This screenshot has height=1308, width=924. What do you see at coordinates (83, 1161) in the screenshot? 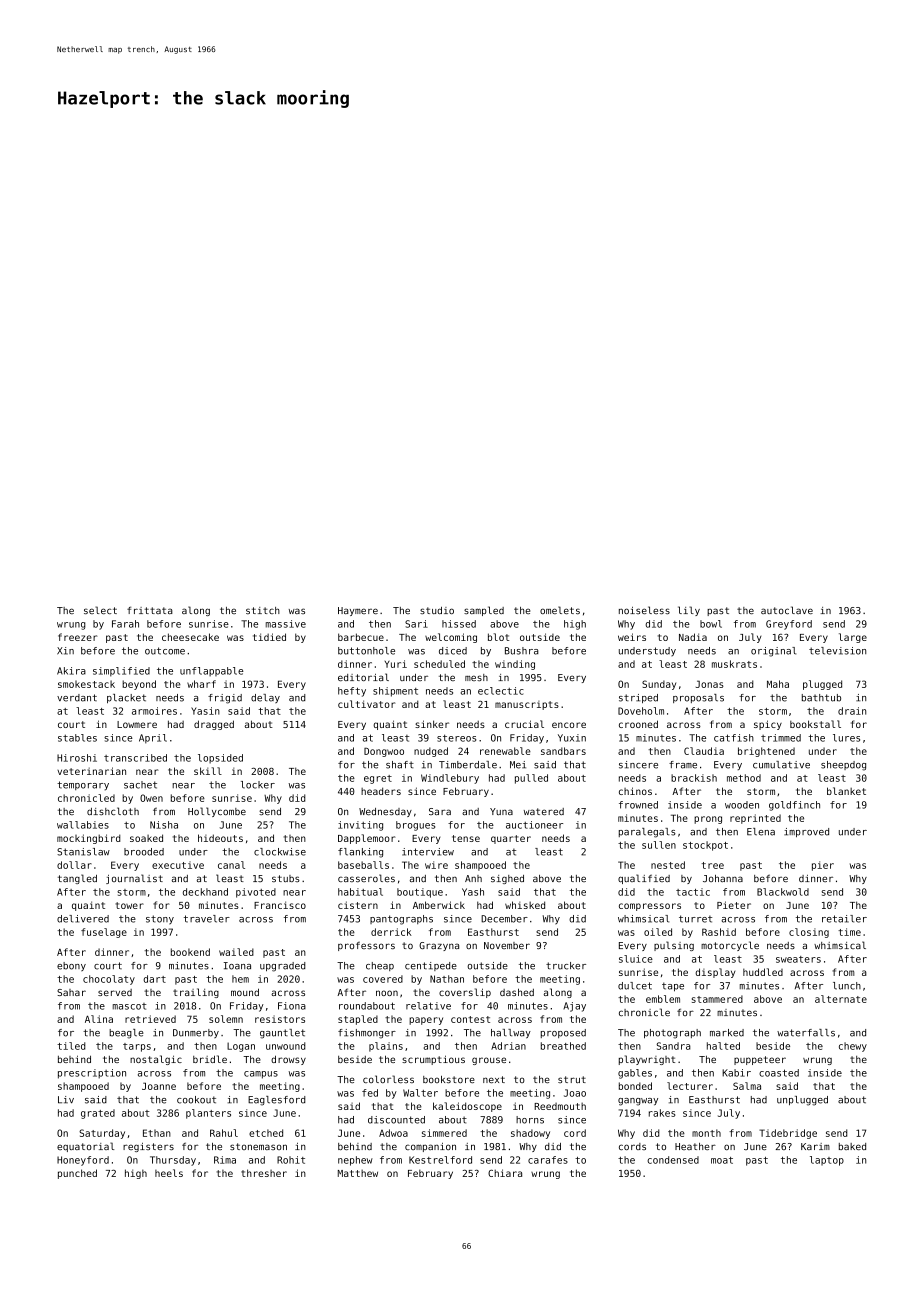
I see `Honeyford` at bounding box center [83, 1161].
